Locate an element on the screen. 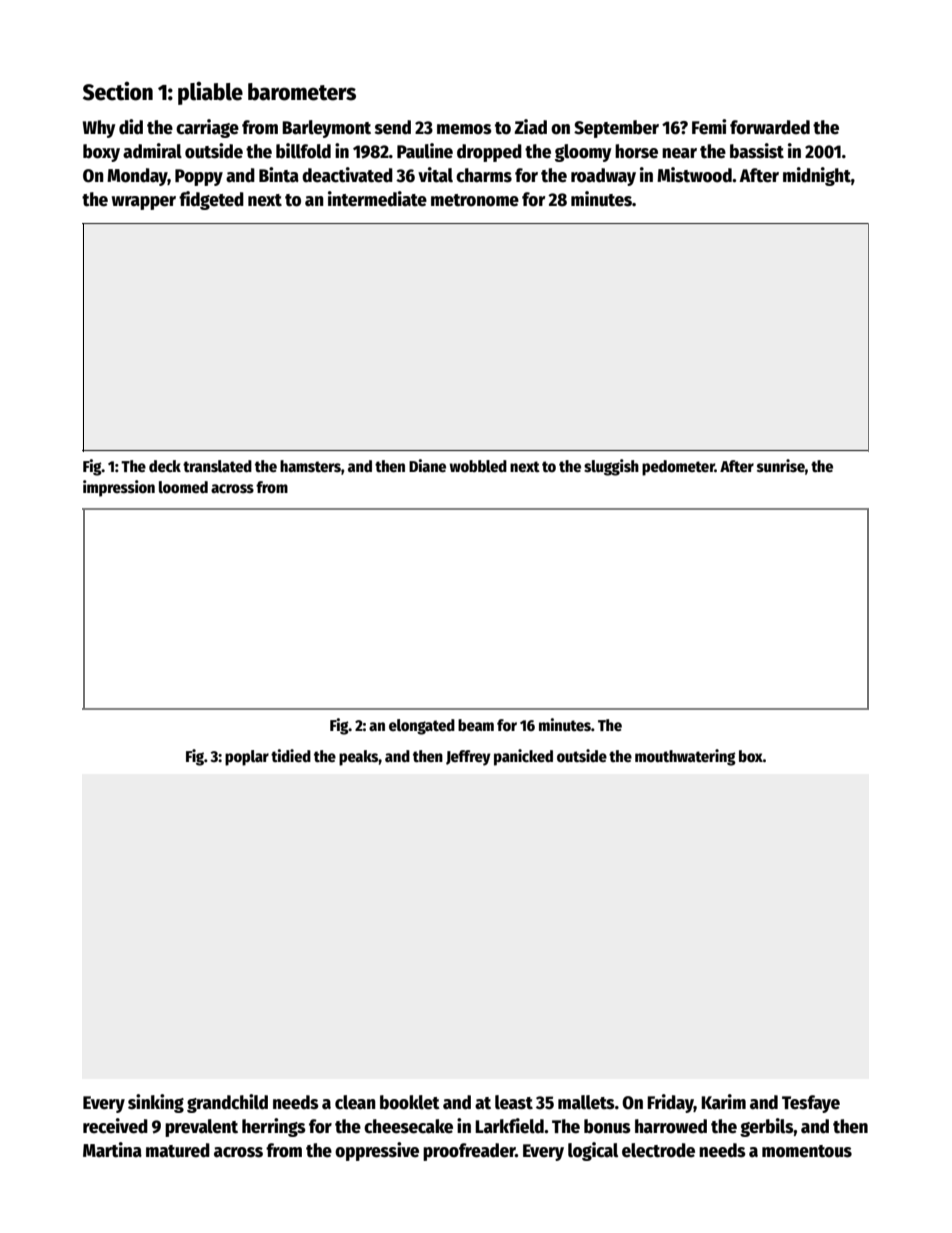  send is located at coordinates (393, 127).
